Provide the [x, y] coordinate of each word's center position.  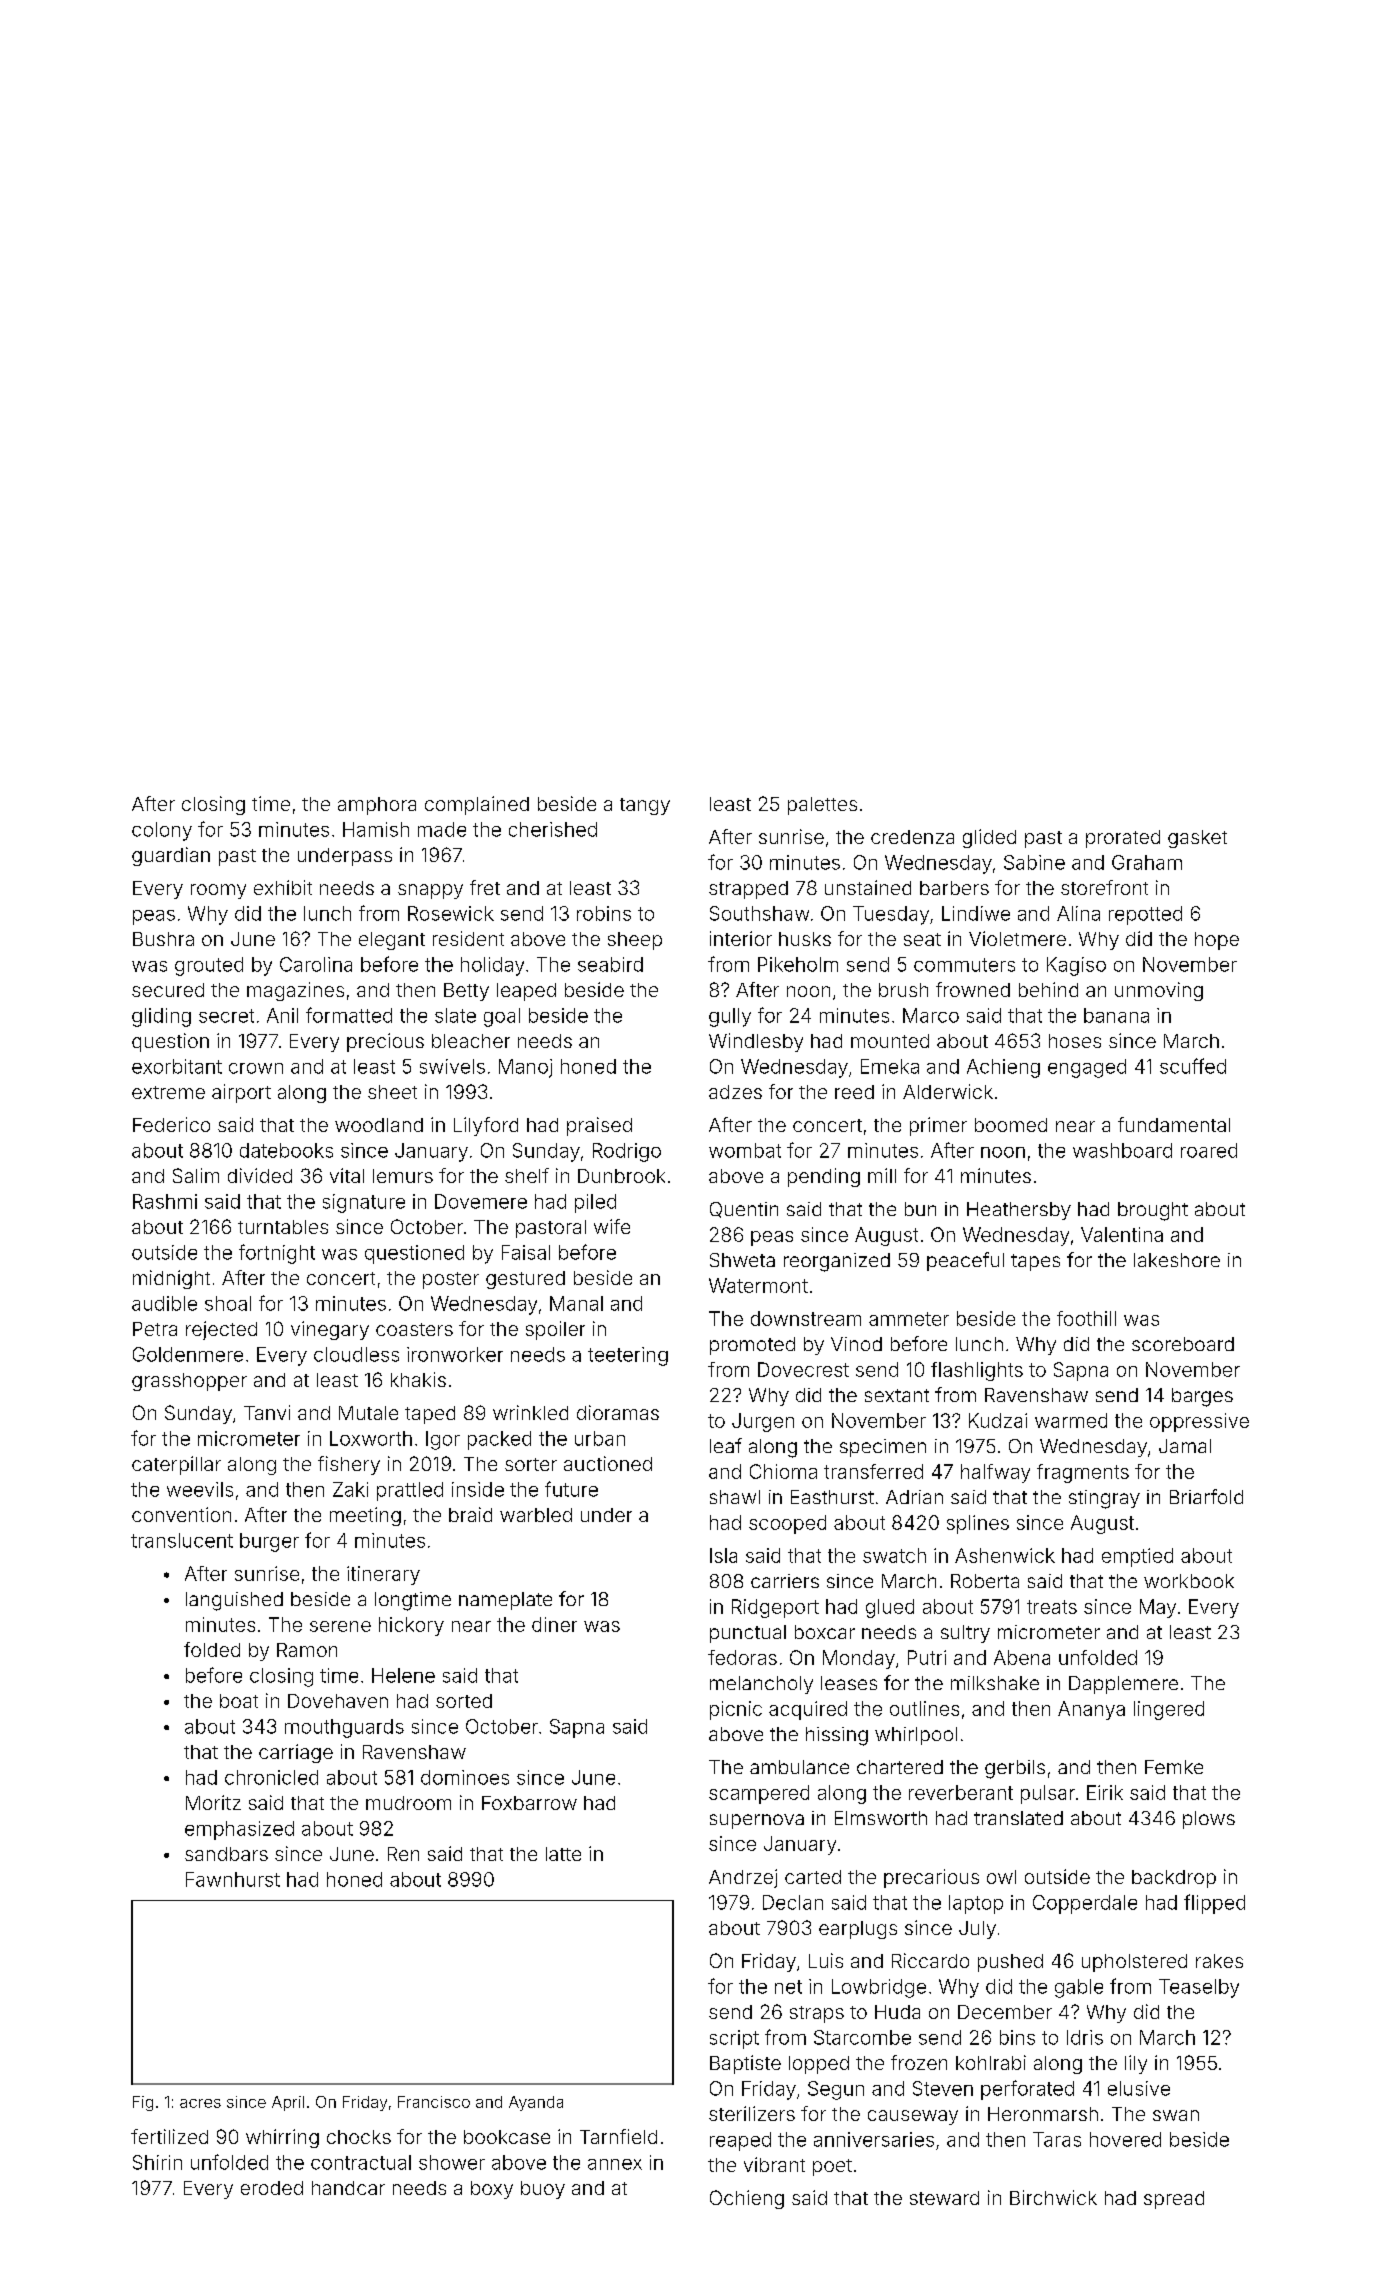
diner [554, 1624]
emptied [1137, 1557]
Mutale [368, 1413]
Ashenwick [1005, 1555]
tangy [645, 806]
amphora [377, 806]
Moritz [213, 1802]
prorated [1123, 839]
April [288, 2103]
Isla [723, 1555]
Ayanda [536, 2103]
